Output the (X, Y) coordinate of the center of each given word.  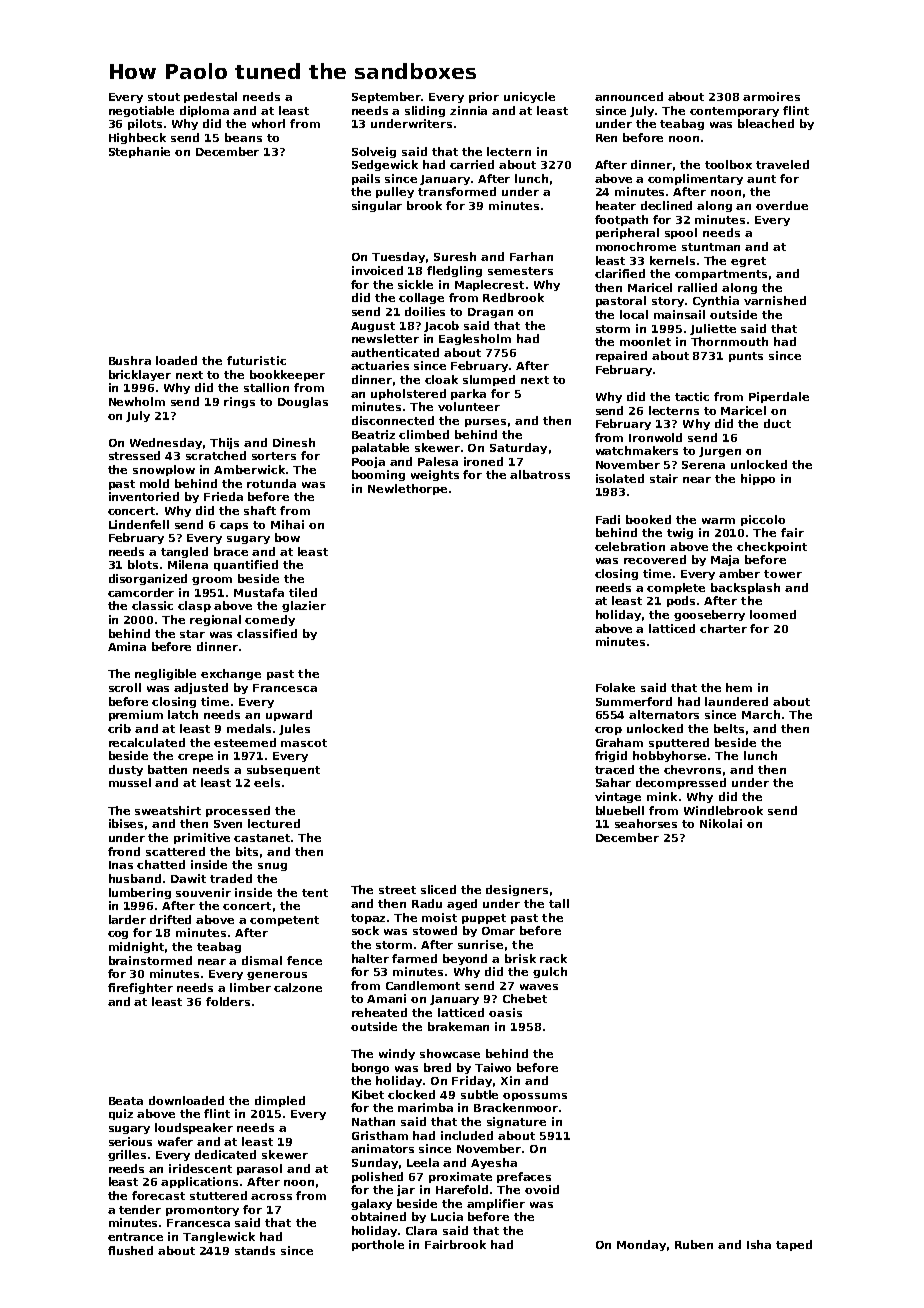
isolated (620, 478)
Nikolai (721, 823)
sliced (438, 889)
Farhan (531, 256)
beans (243, 137)
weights (435, 475)
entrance (135, 1237)
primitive (202, 838)
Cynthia (716, 301)
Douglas (303, 402)
